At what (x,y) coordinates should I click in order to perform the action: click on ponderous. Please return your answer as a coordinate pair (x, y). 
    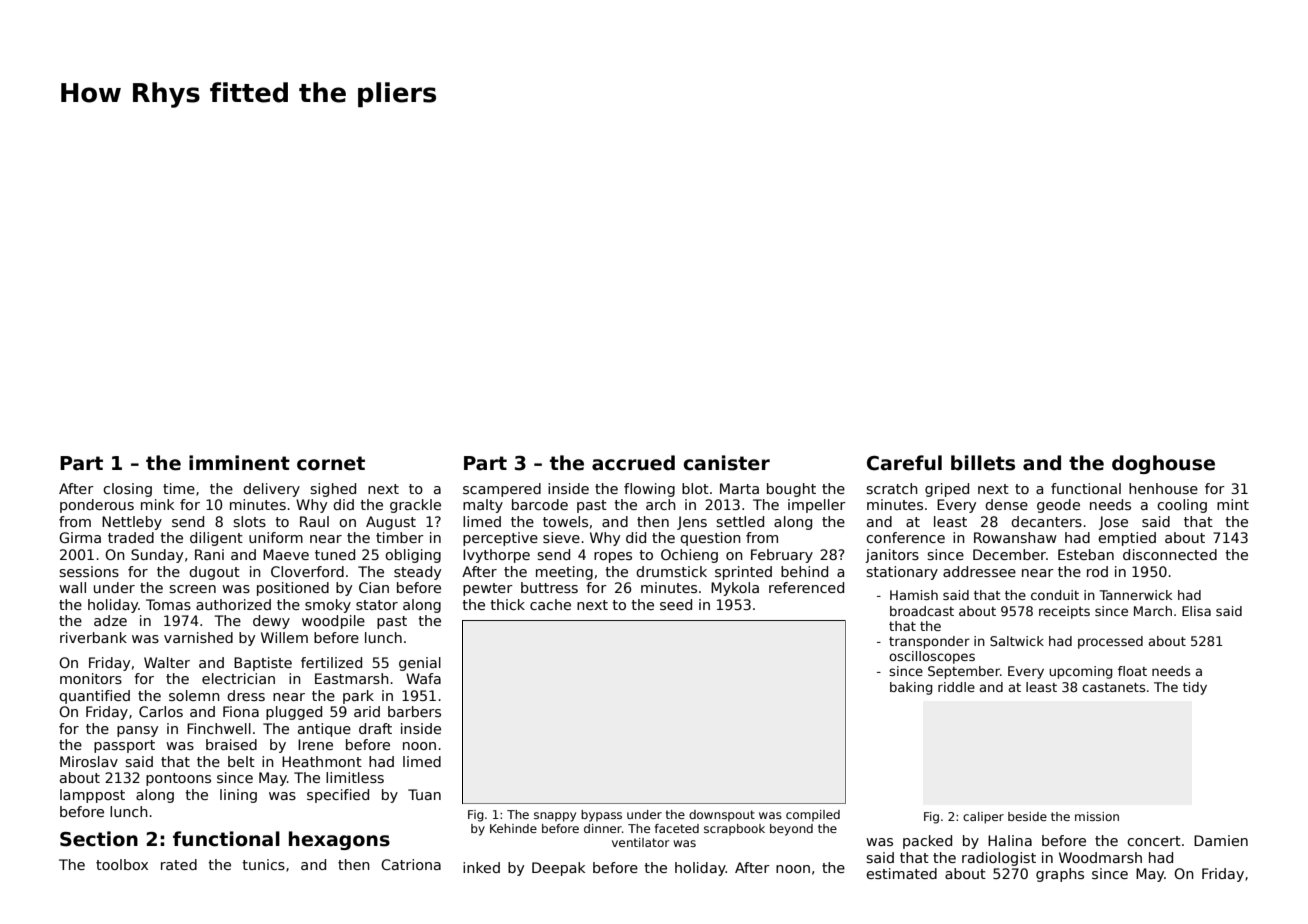
    Looking at the image, I should click on (97, 506).
